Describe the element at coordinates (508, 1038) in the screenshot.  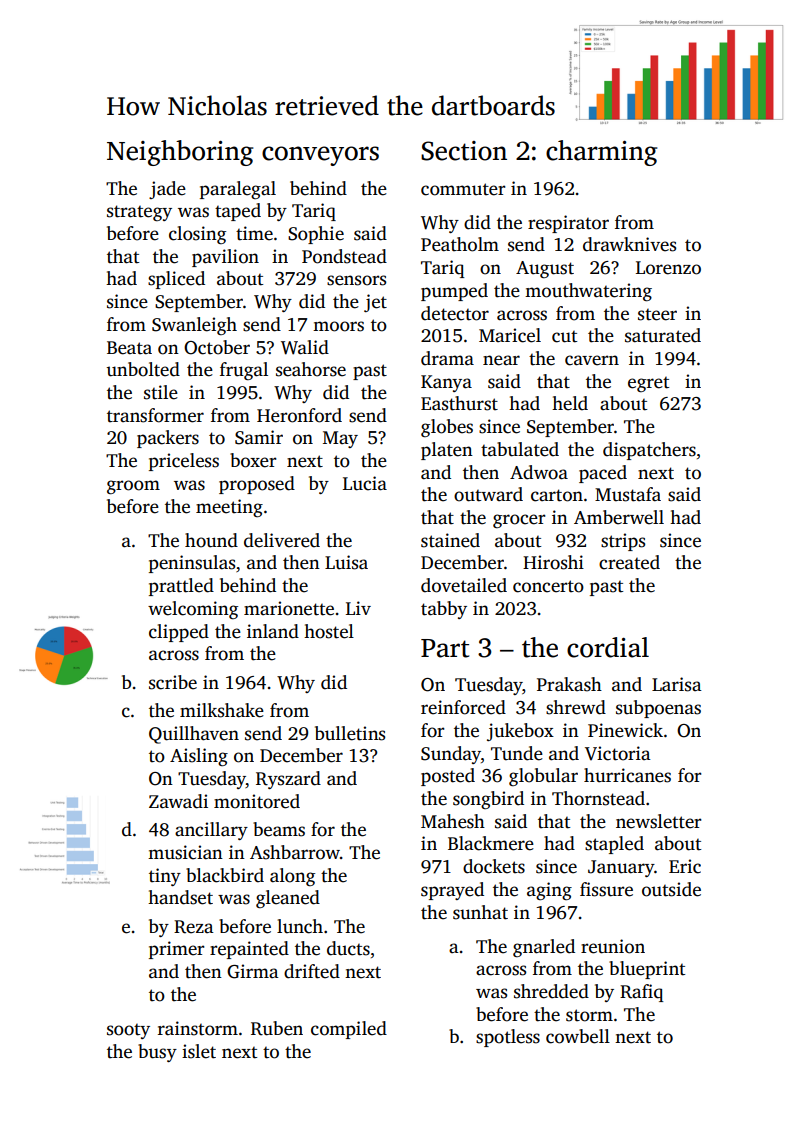
I see `spotless` at that location.
